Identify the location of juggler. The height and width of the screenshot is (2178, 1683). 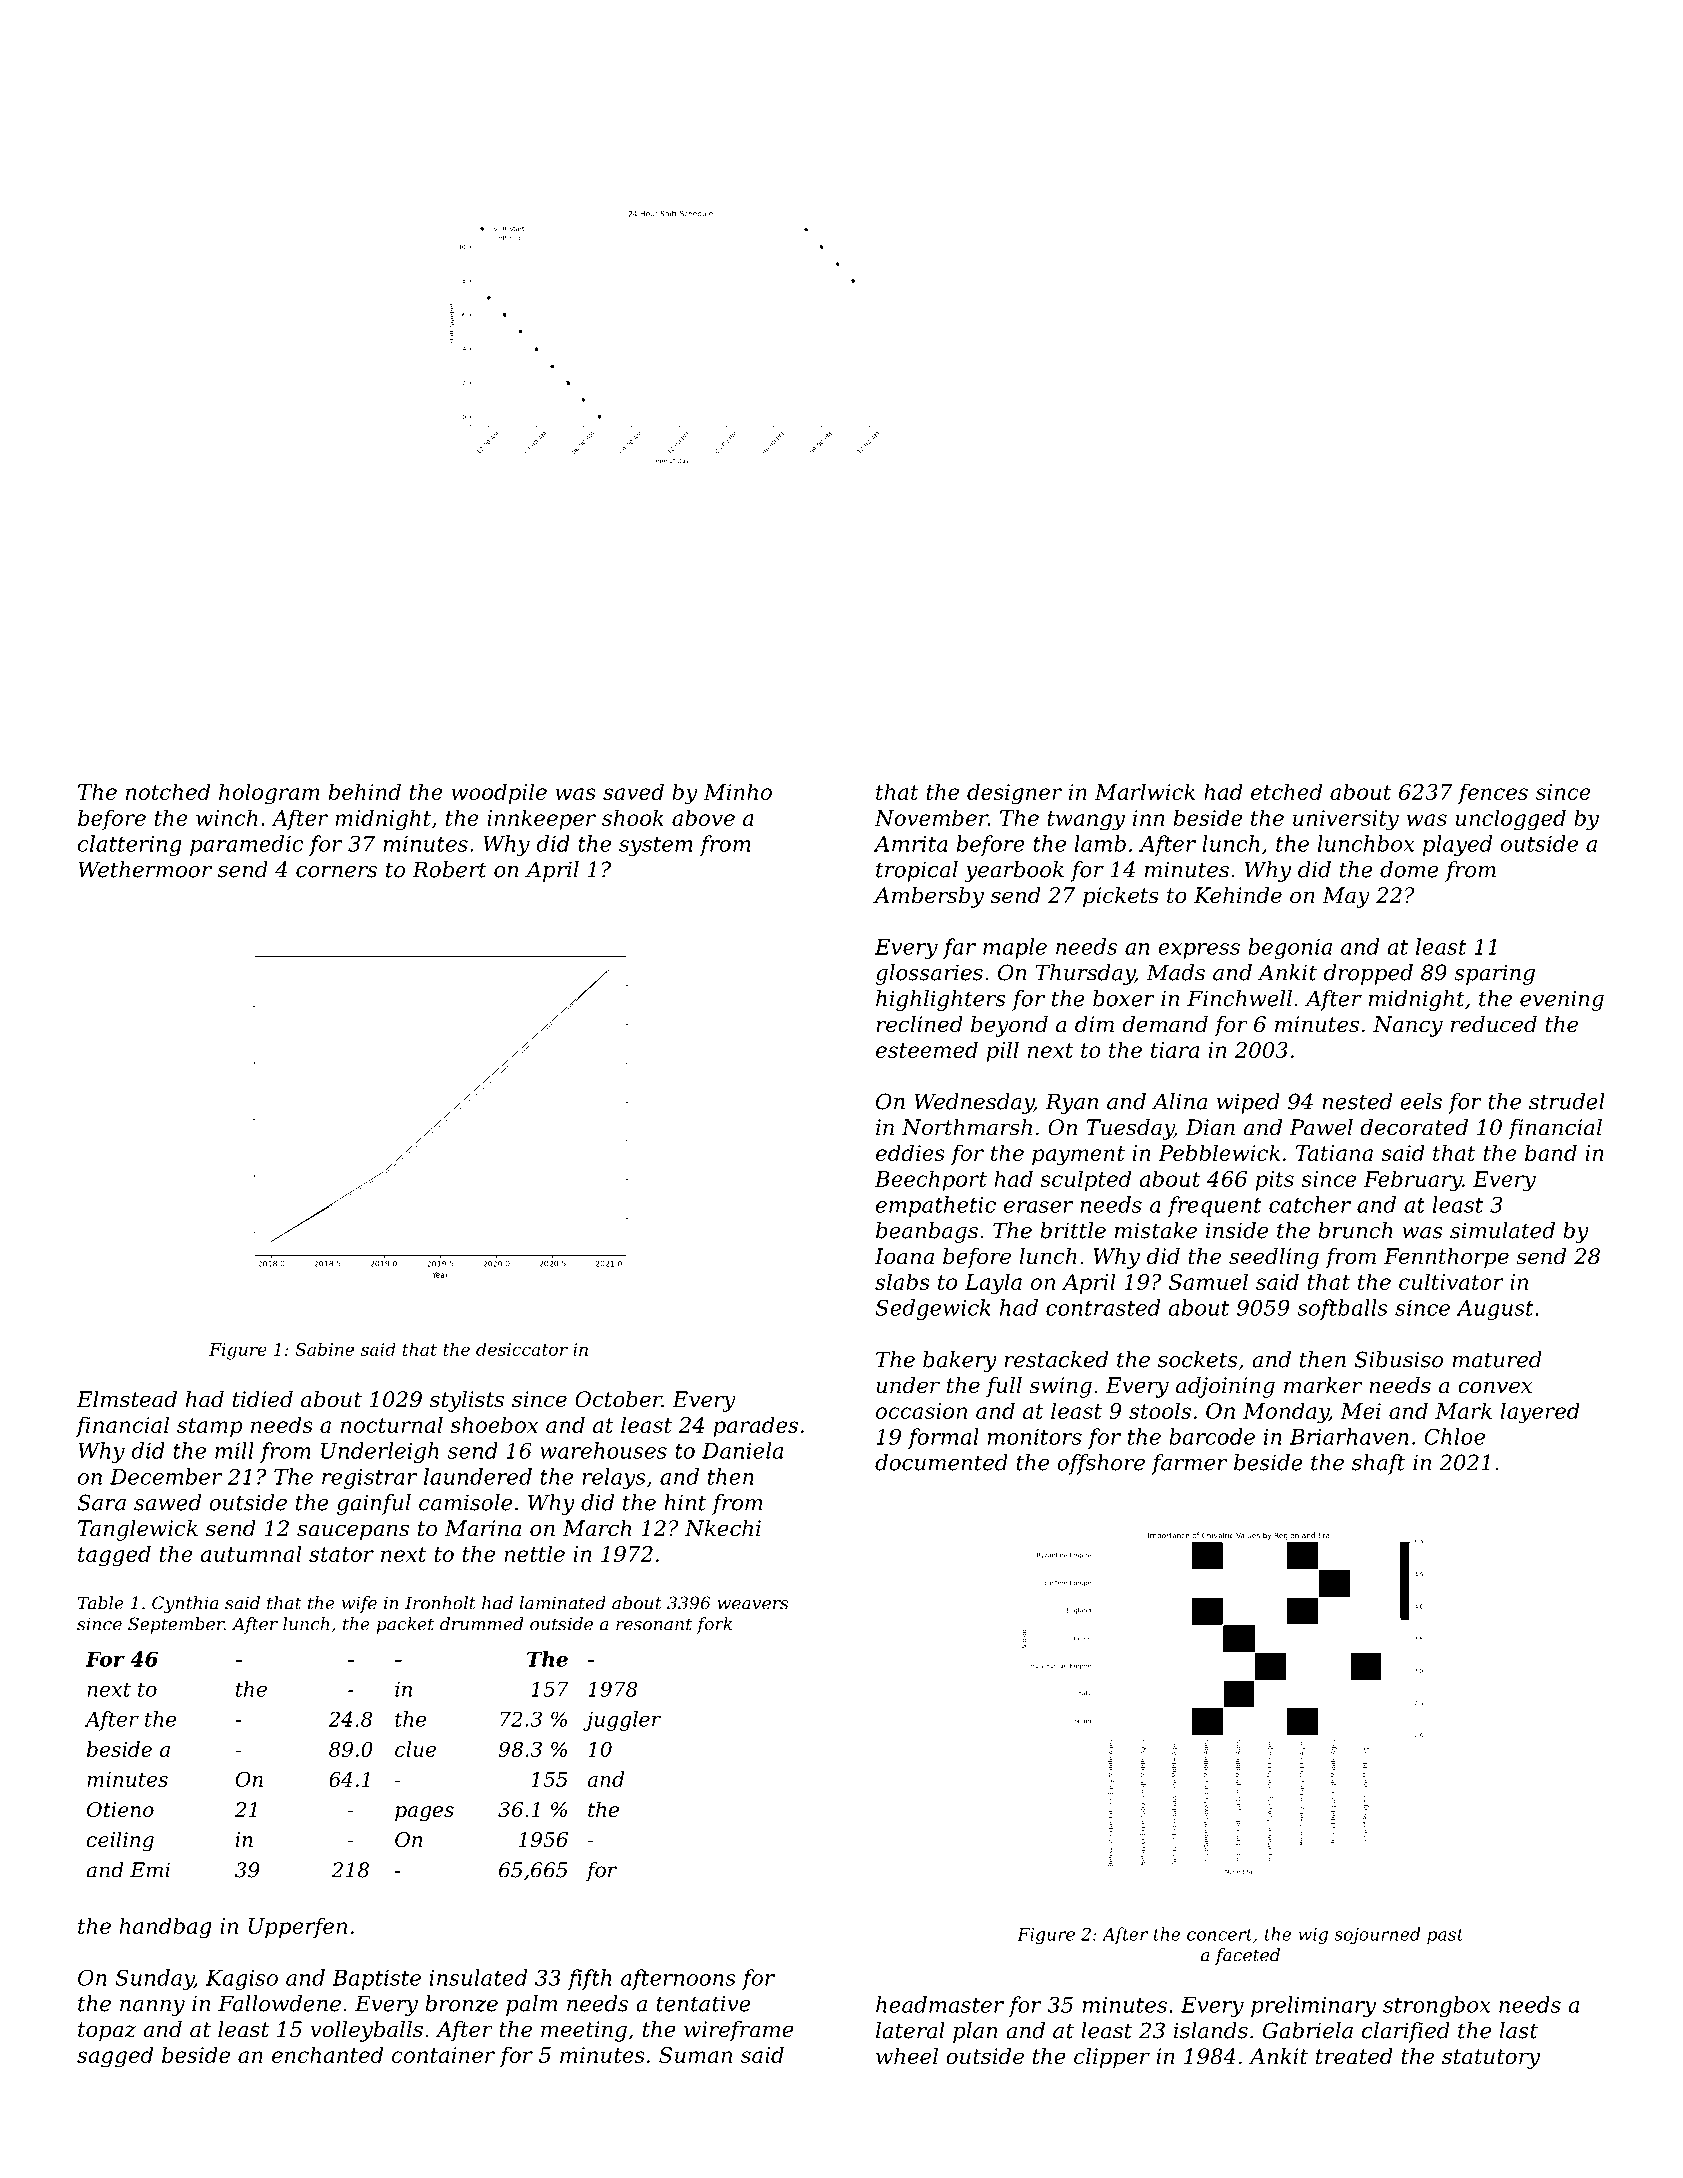
(622, 1721).
